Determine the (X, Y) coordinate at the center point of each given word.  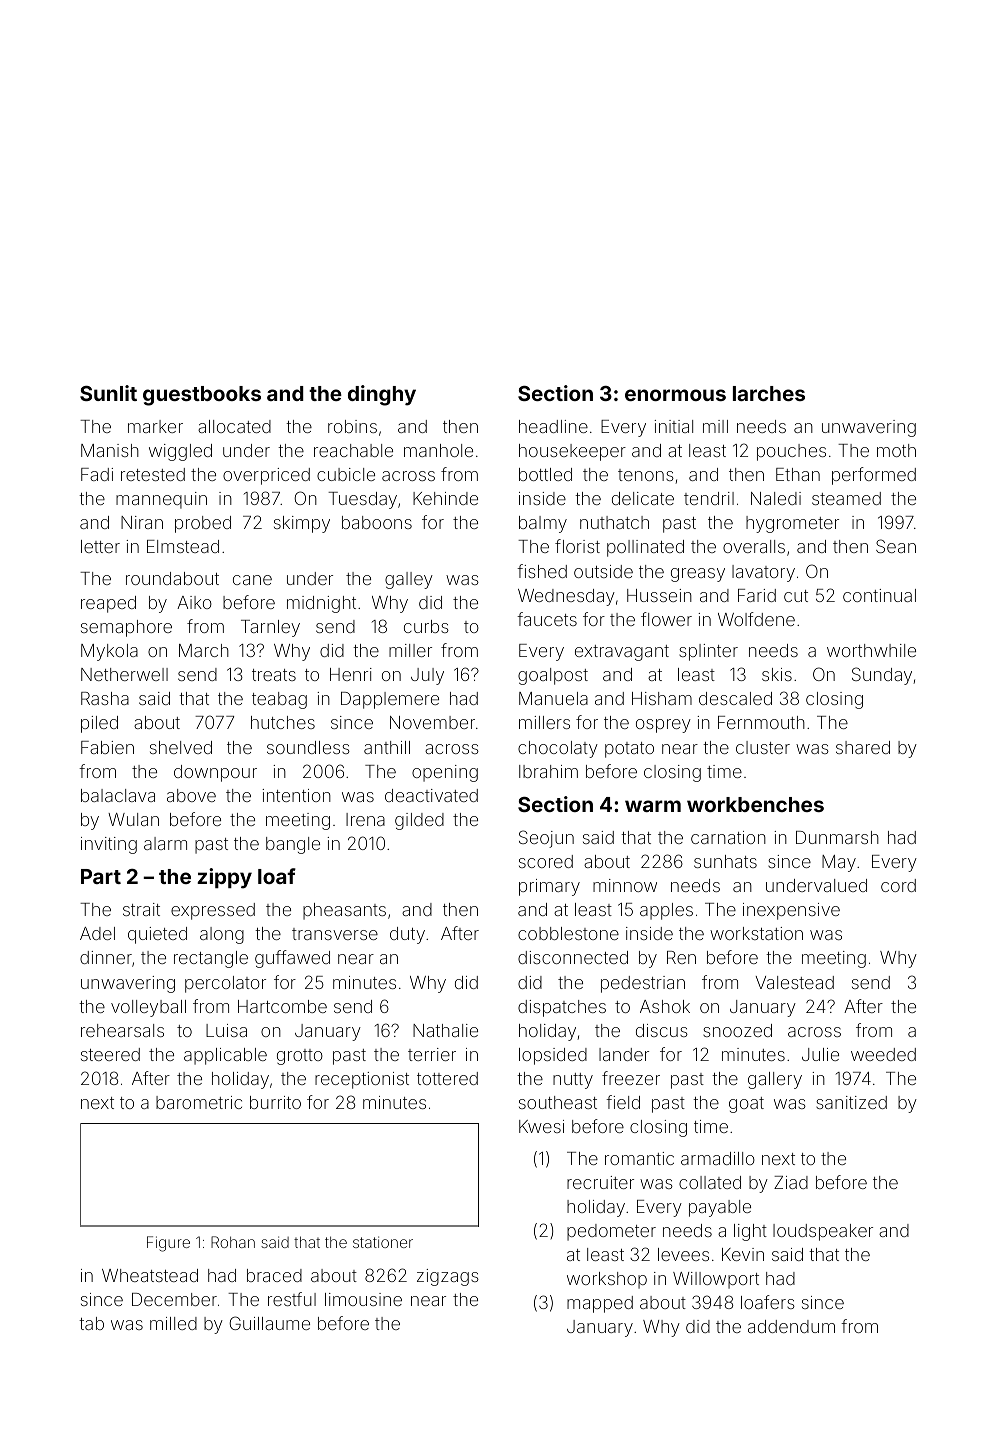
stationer (383, 1242)
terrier (432, 1054)
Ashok (665, 1006)
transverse (335, 934)
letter (100, 546)
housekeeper (572, 452)
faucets (547, 619)
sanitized (851, 1102)
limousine (363, 1299)
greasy (698, 575)
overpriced (266, 476)
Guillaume (269, 1323)
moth (896, 450)
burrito (275, 1102)
